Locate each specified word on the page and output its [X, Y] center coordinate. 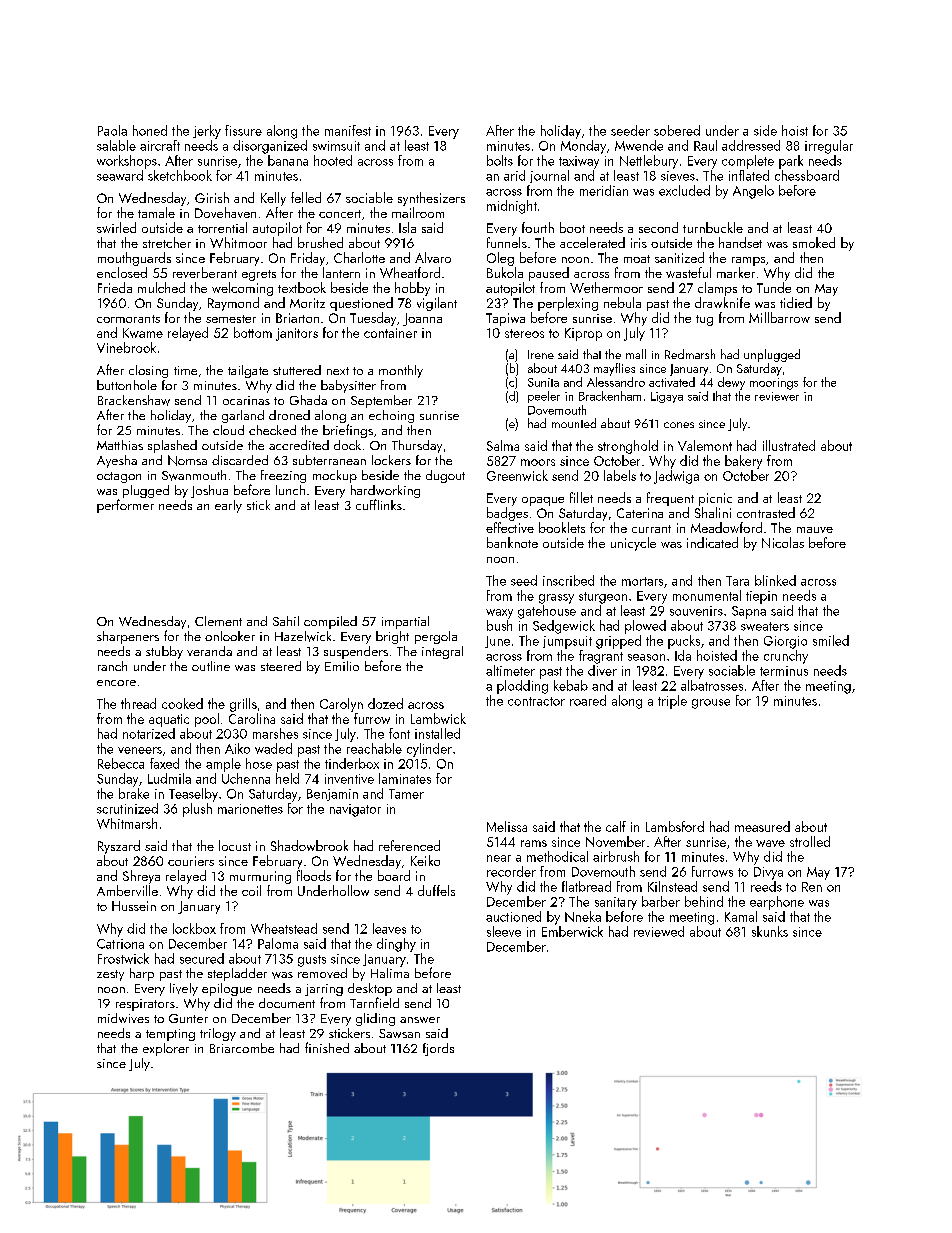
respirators [145, 1005]
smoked [814, 242]
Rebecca [121, 763]
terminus [784, 671]
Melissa [507, 826]
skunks [770, 931]
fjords [438, 1049]
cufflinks [379, 504]
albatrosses [712, 685]
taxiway [579, 162]
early [228, 506]
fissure [243, 130]
